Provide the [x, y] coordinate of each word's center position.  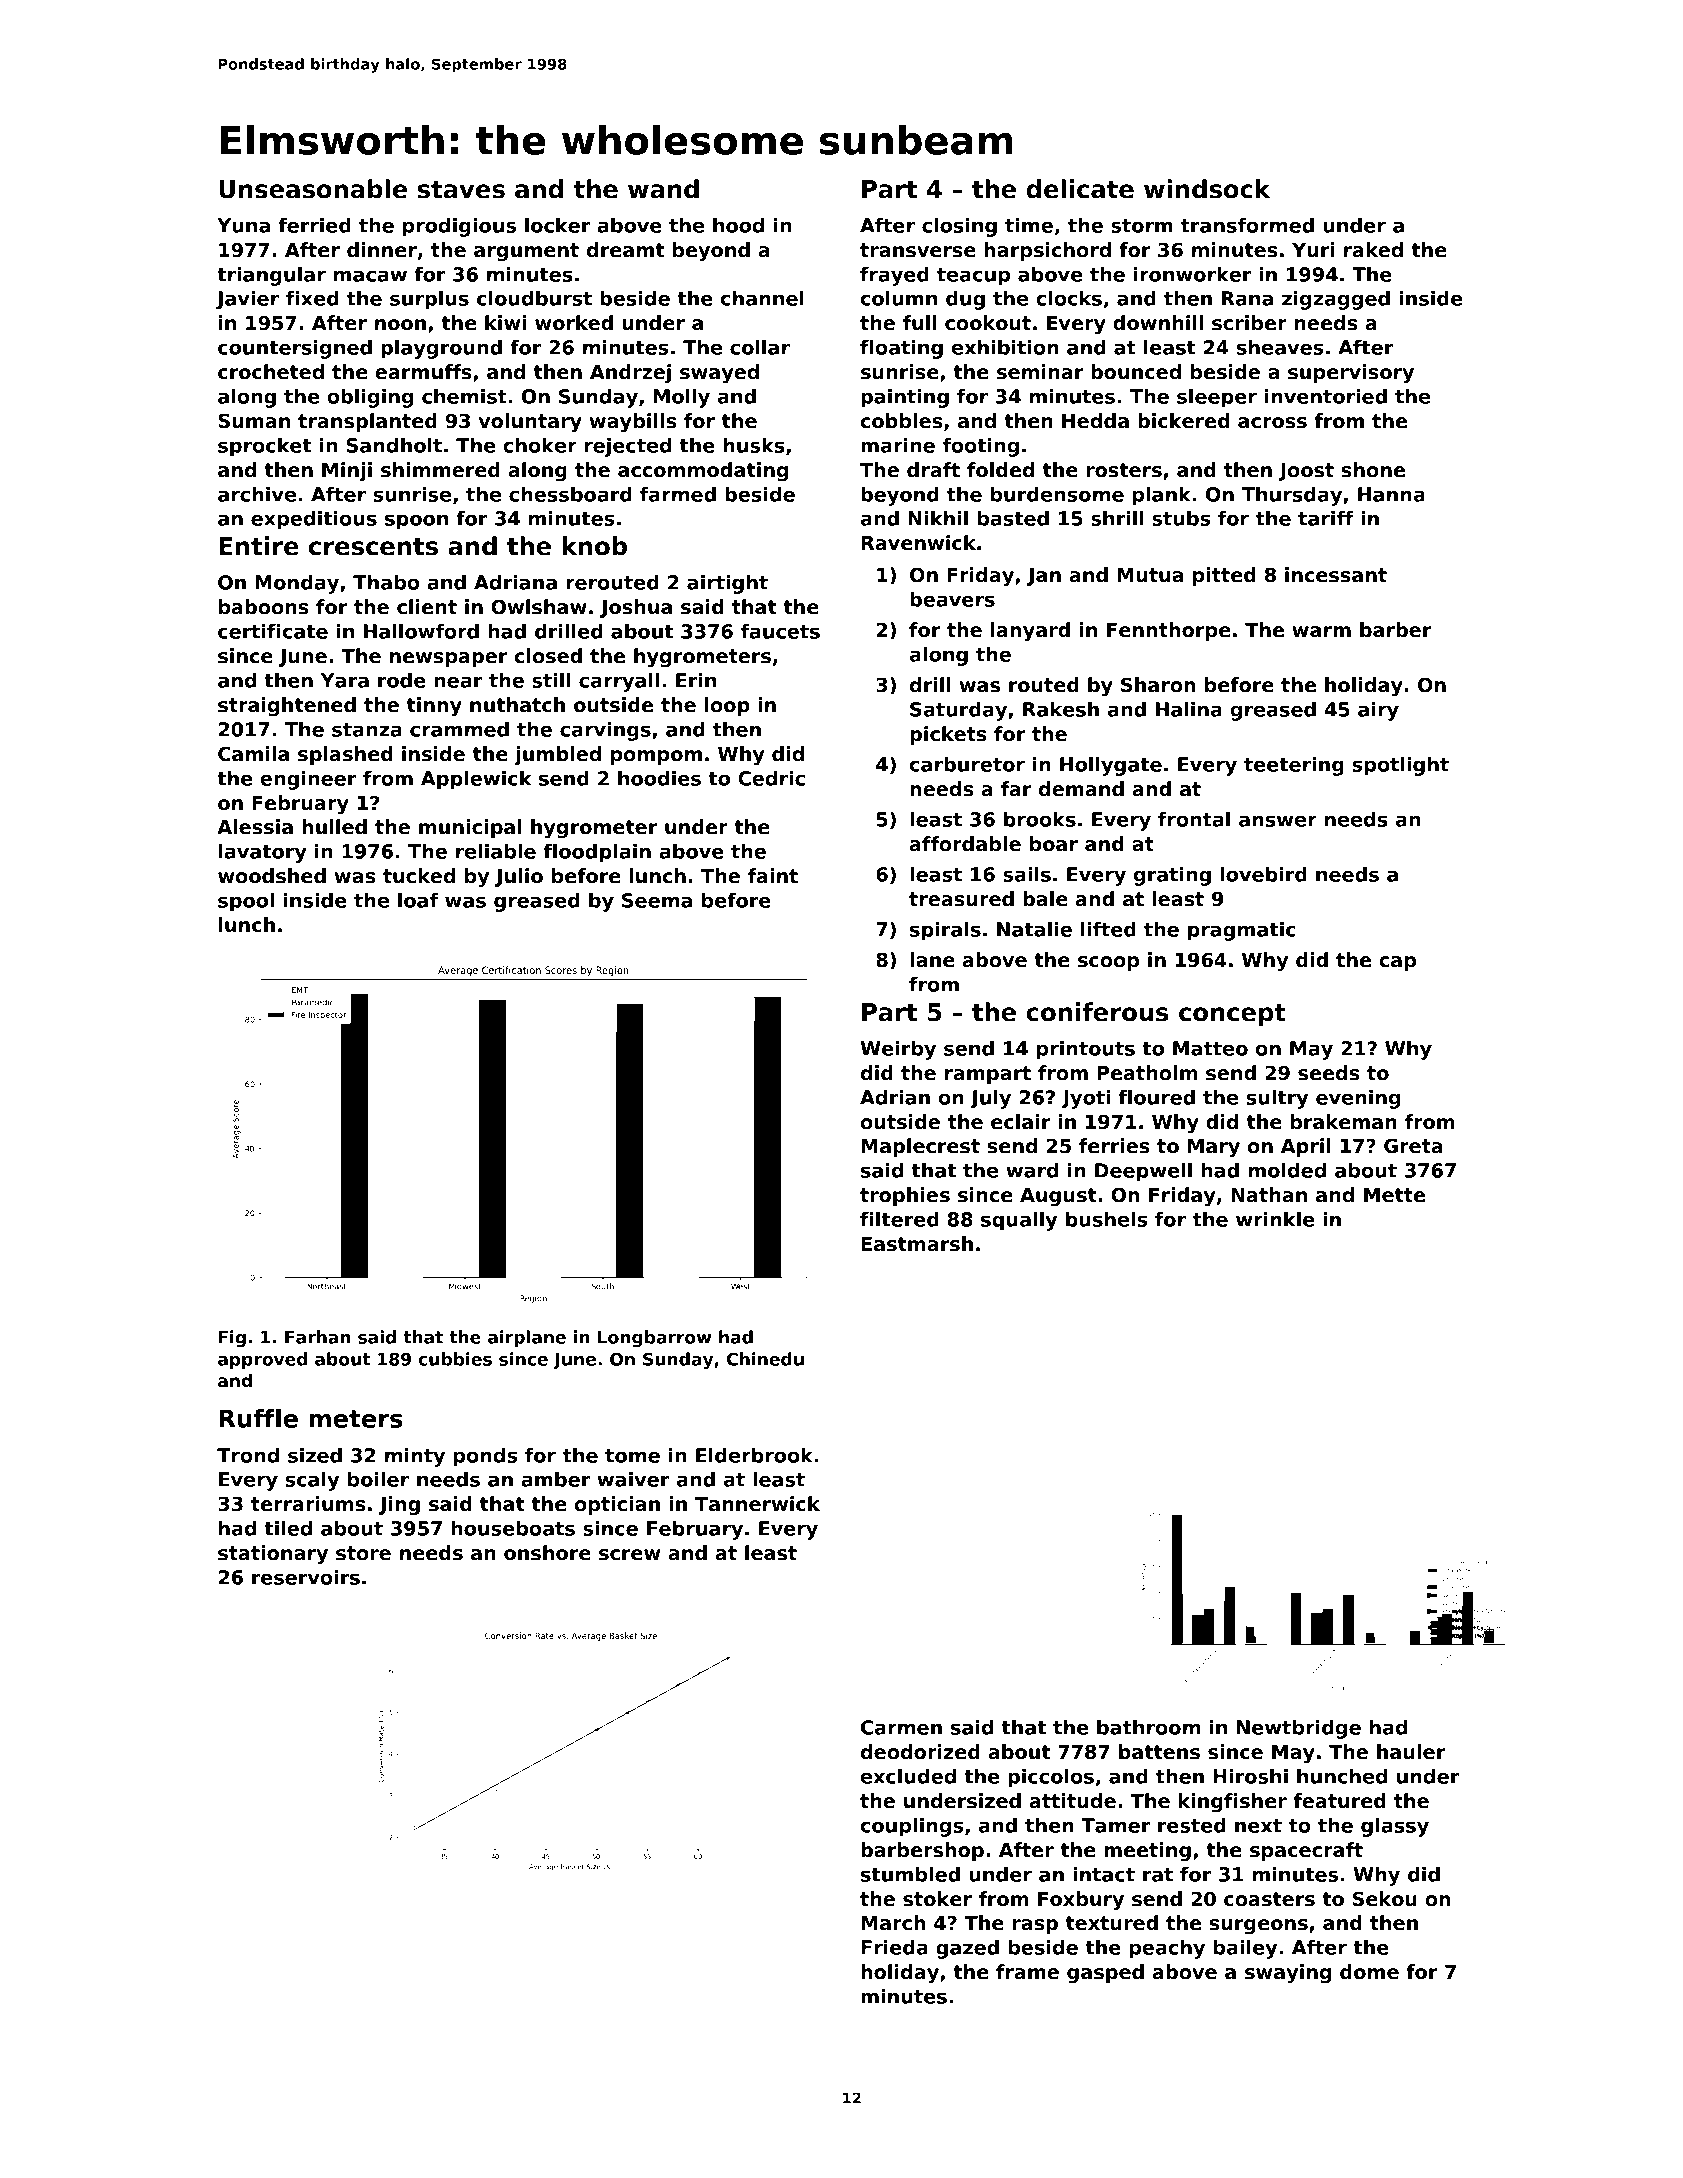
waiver [633, 1479]
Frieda [894, 1947]
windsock [1207, 189]
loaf [418, 900]
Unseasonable [313, 189]
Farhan [317, 1337]
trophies [905, 1196]
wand [663, 189]
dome [1369, 1972]
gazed [967, 1949]
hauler [1411, 1752]
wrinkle [1275, 1219]
